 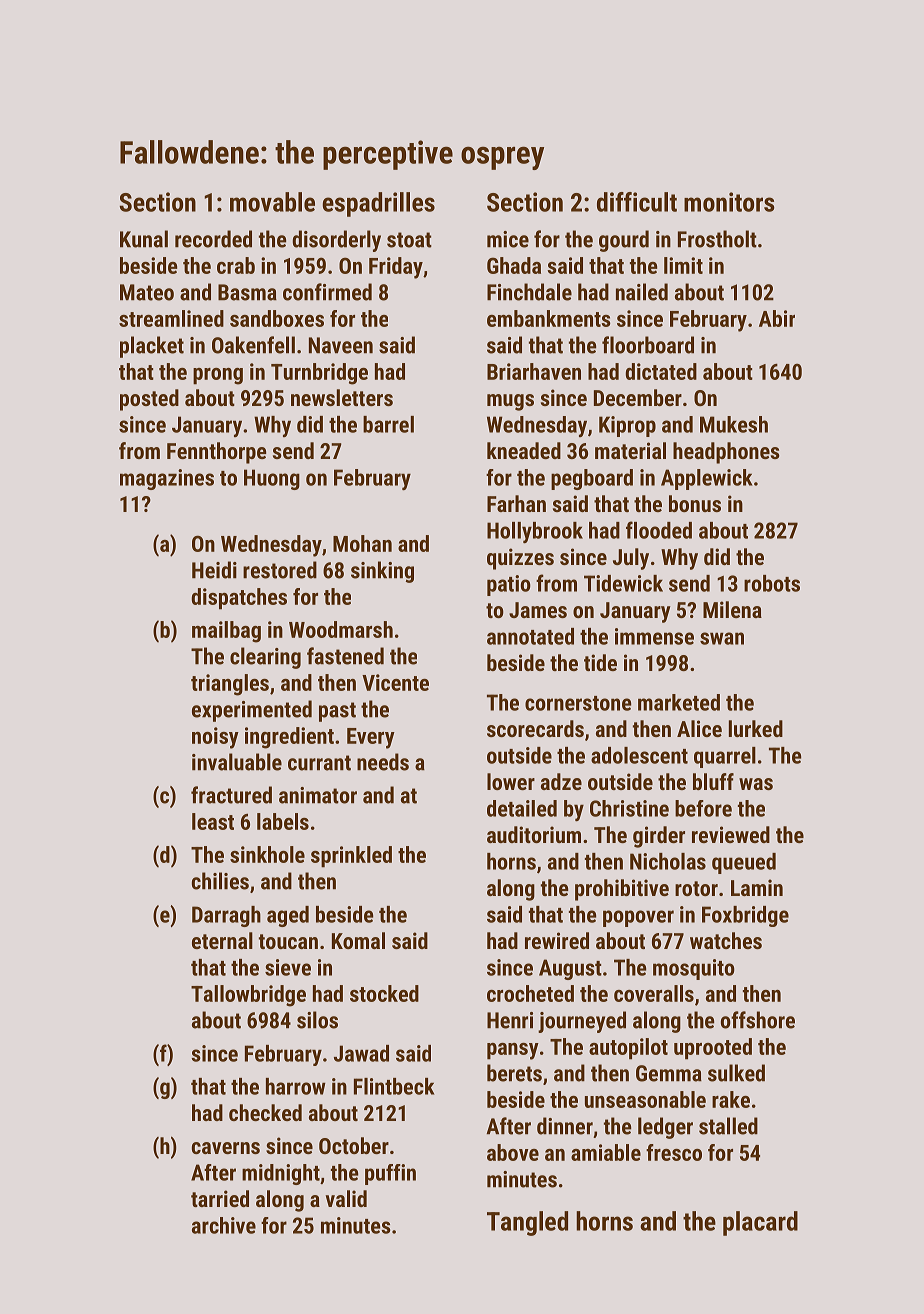 I want to click on embankments, so click(x=549, y=318).
